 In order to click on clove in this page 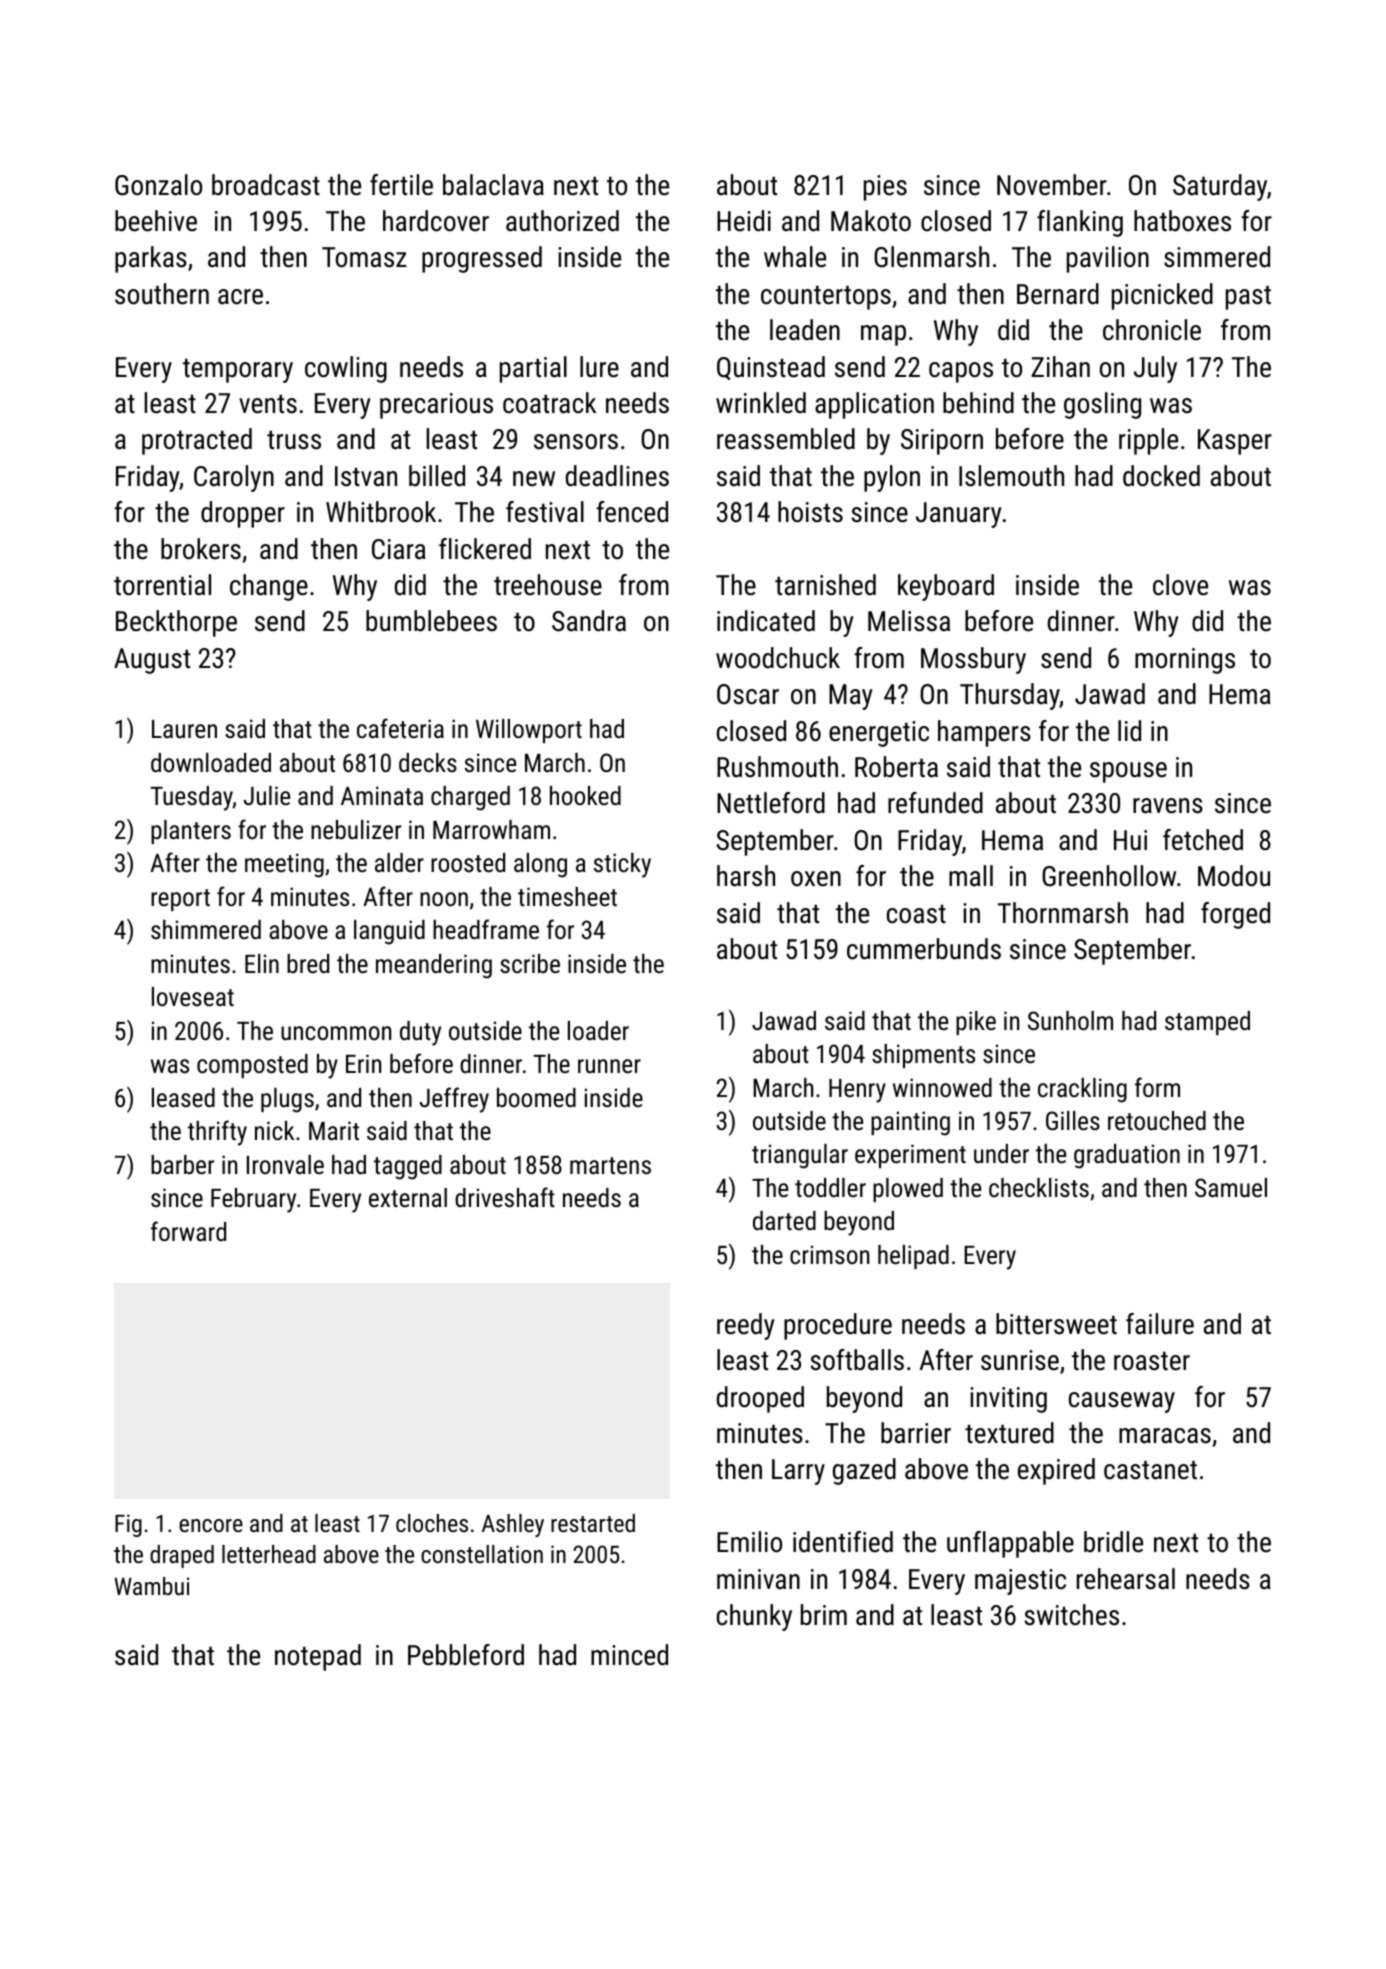, I will do `click(1180, 585)`.
